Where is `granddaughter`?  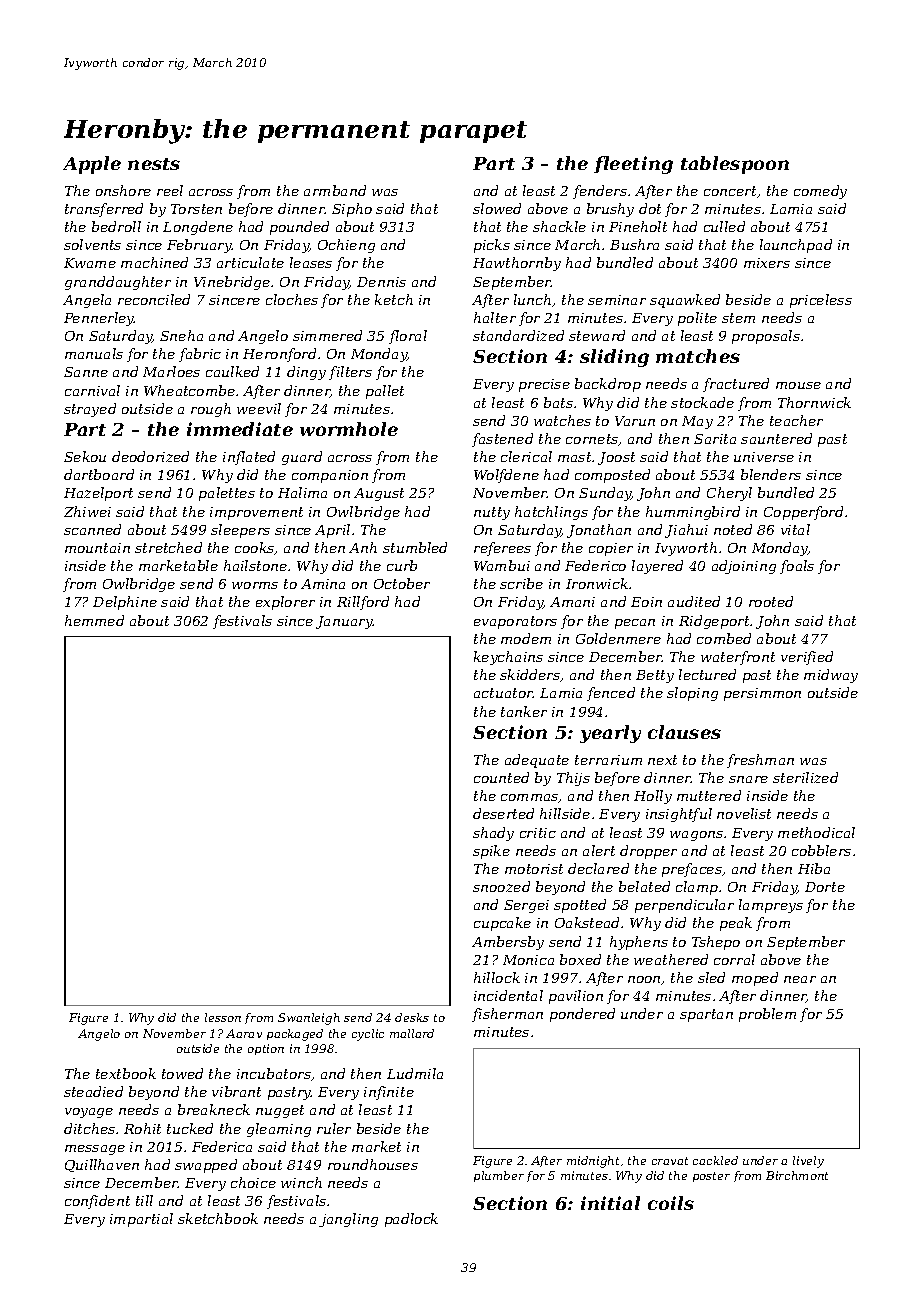
granddaughter is located at coordinates (118, 283).
